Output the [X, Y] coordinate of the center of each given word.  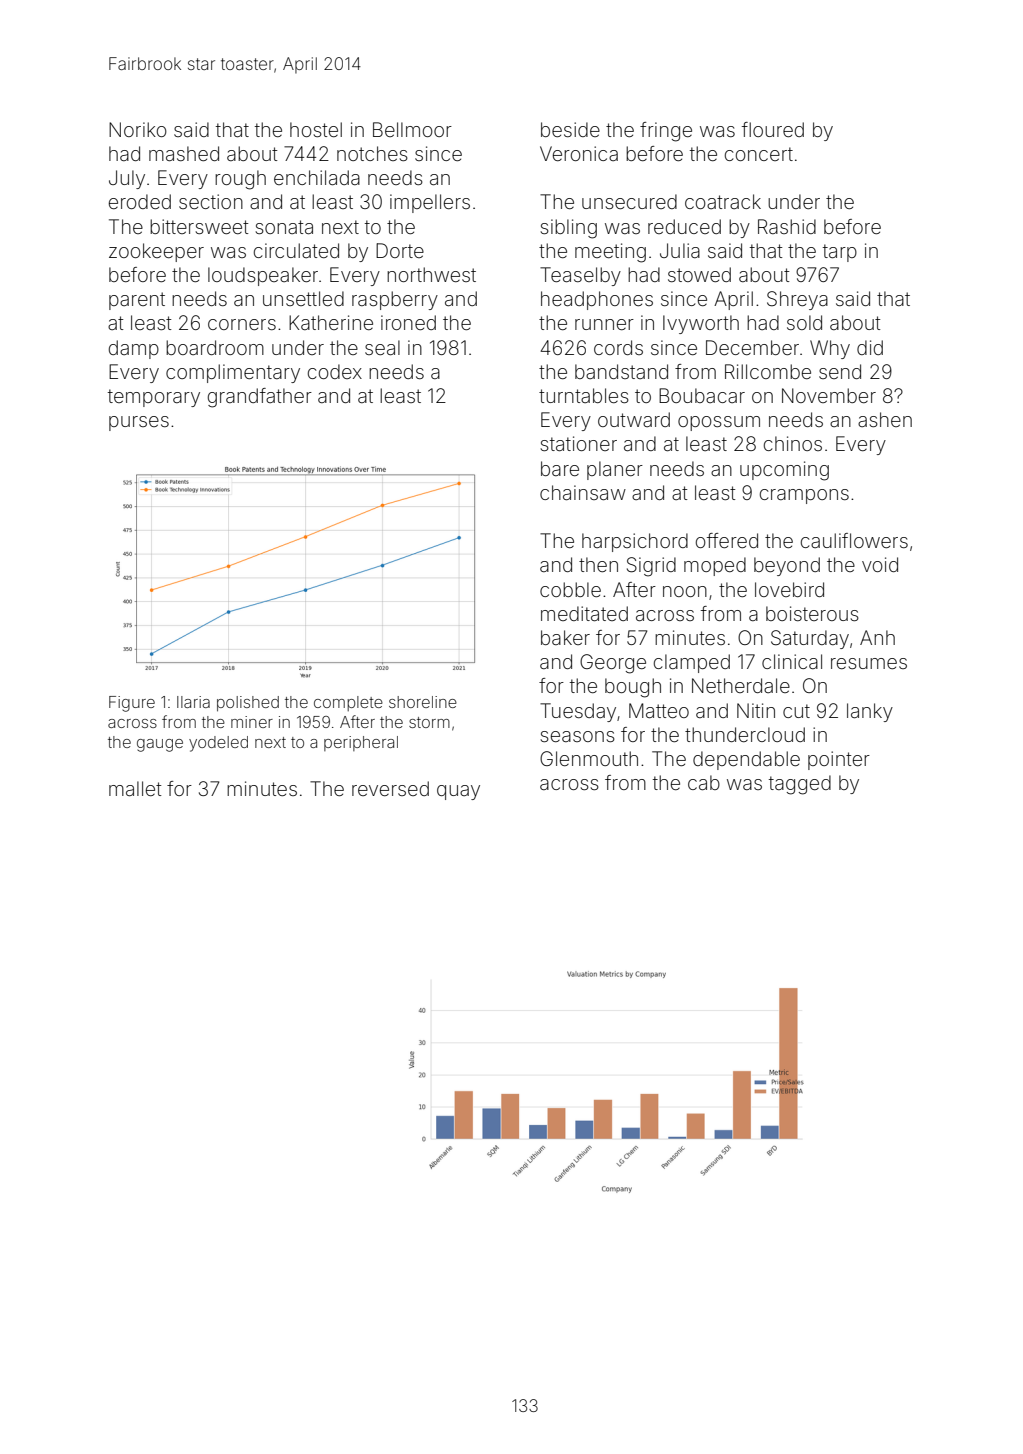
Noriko [138, 129]
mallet [135, 788]
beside [570, 129]
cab [704, 782]
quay [458, 792]
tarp [840, 253]
